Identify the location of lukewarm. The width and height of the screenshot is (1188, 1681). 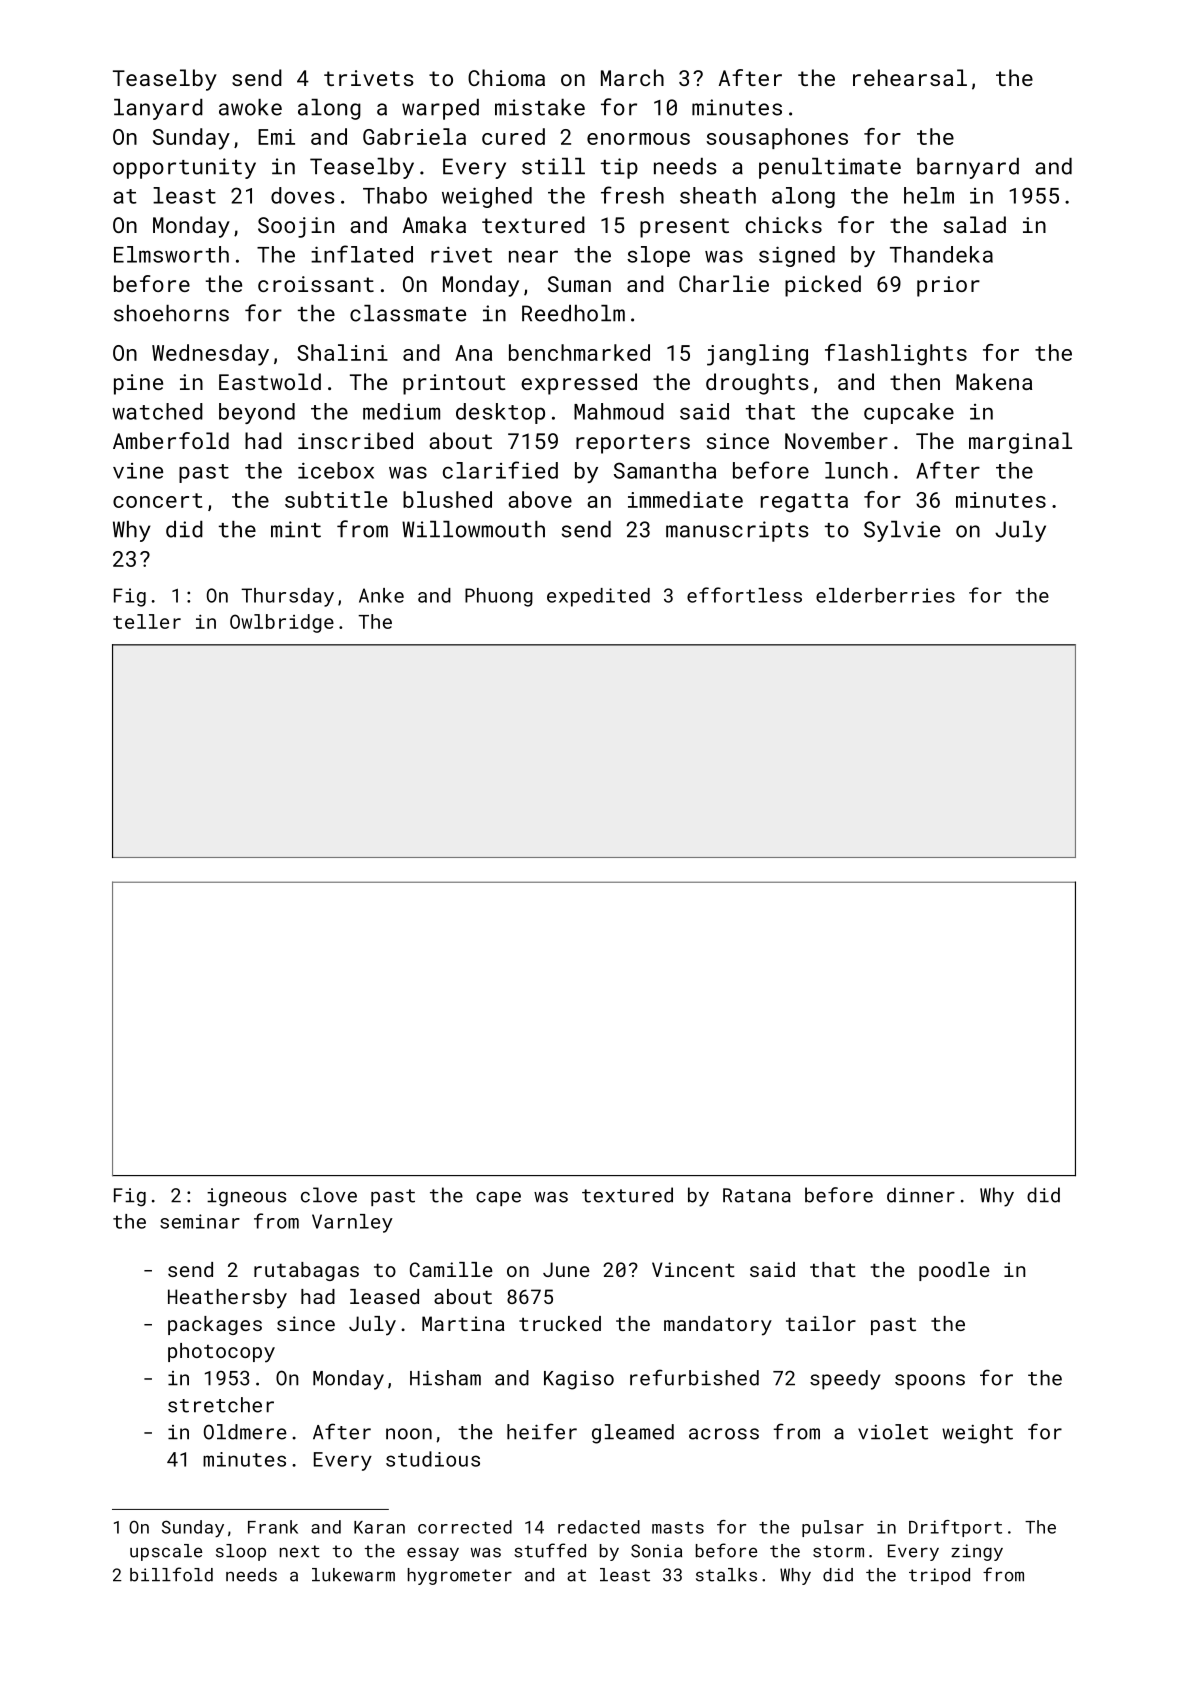
(353, 1575).
